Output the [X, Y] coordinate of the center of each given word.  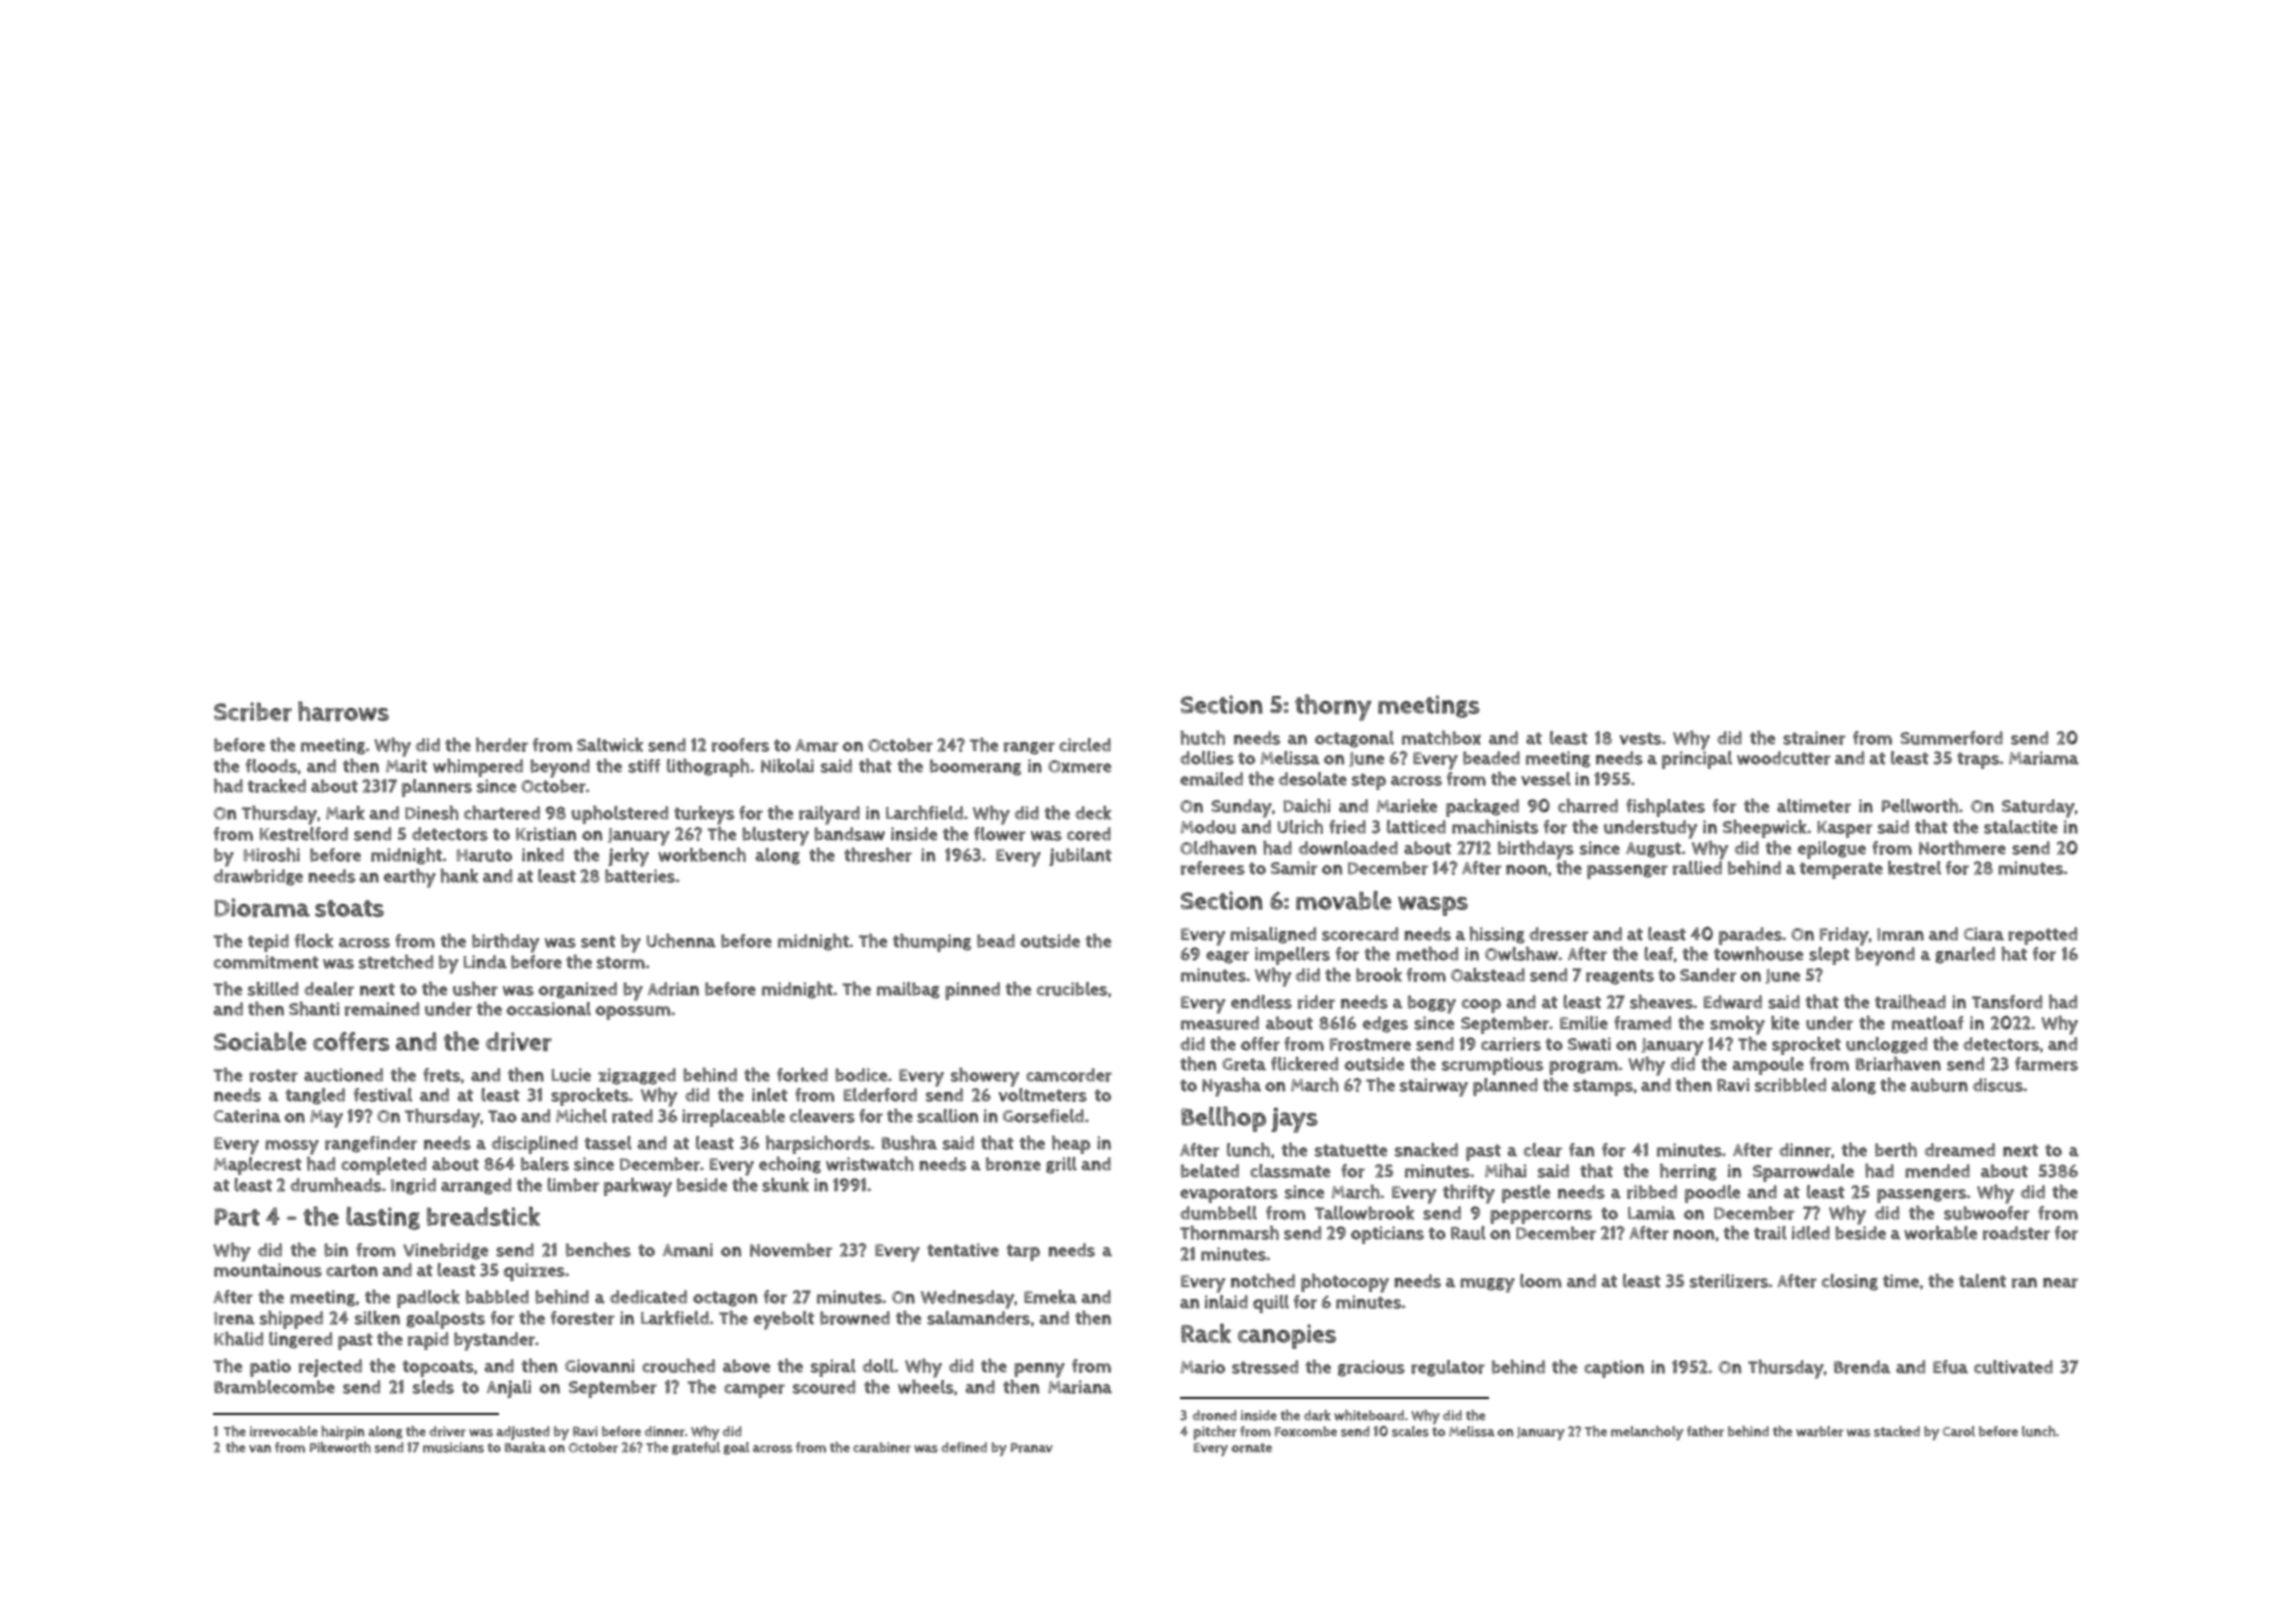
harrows [343, 711]
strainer [1814, 738]
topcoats [438, 1368]
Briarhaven [1898, 1064]
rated [632, 1116]
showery [985, 1077]
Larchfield [924, 813]
